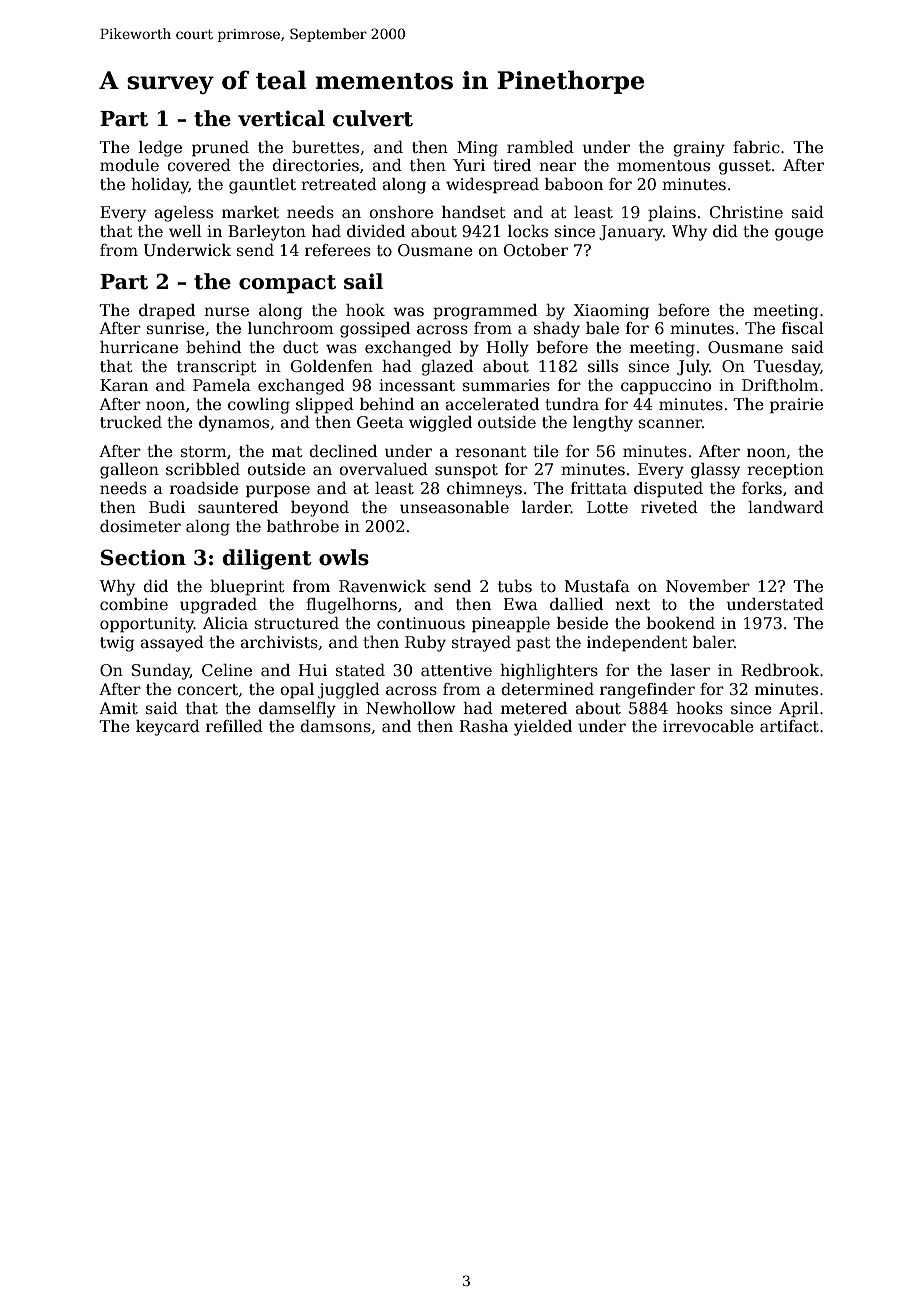 The height and width of the image is (1308, 924). What do you see at coordinates (546, 451) in the image?
I see `tile` at bounding box center [546, 451].
